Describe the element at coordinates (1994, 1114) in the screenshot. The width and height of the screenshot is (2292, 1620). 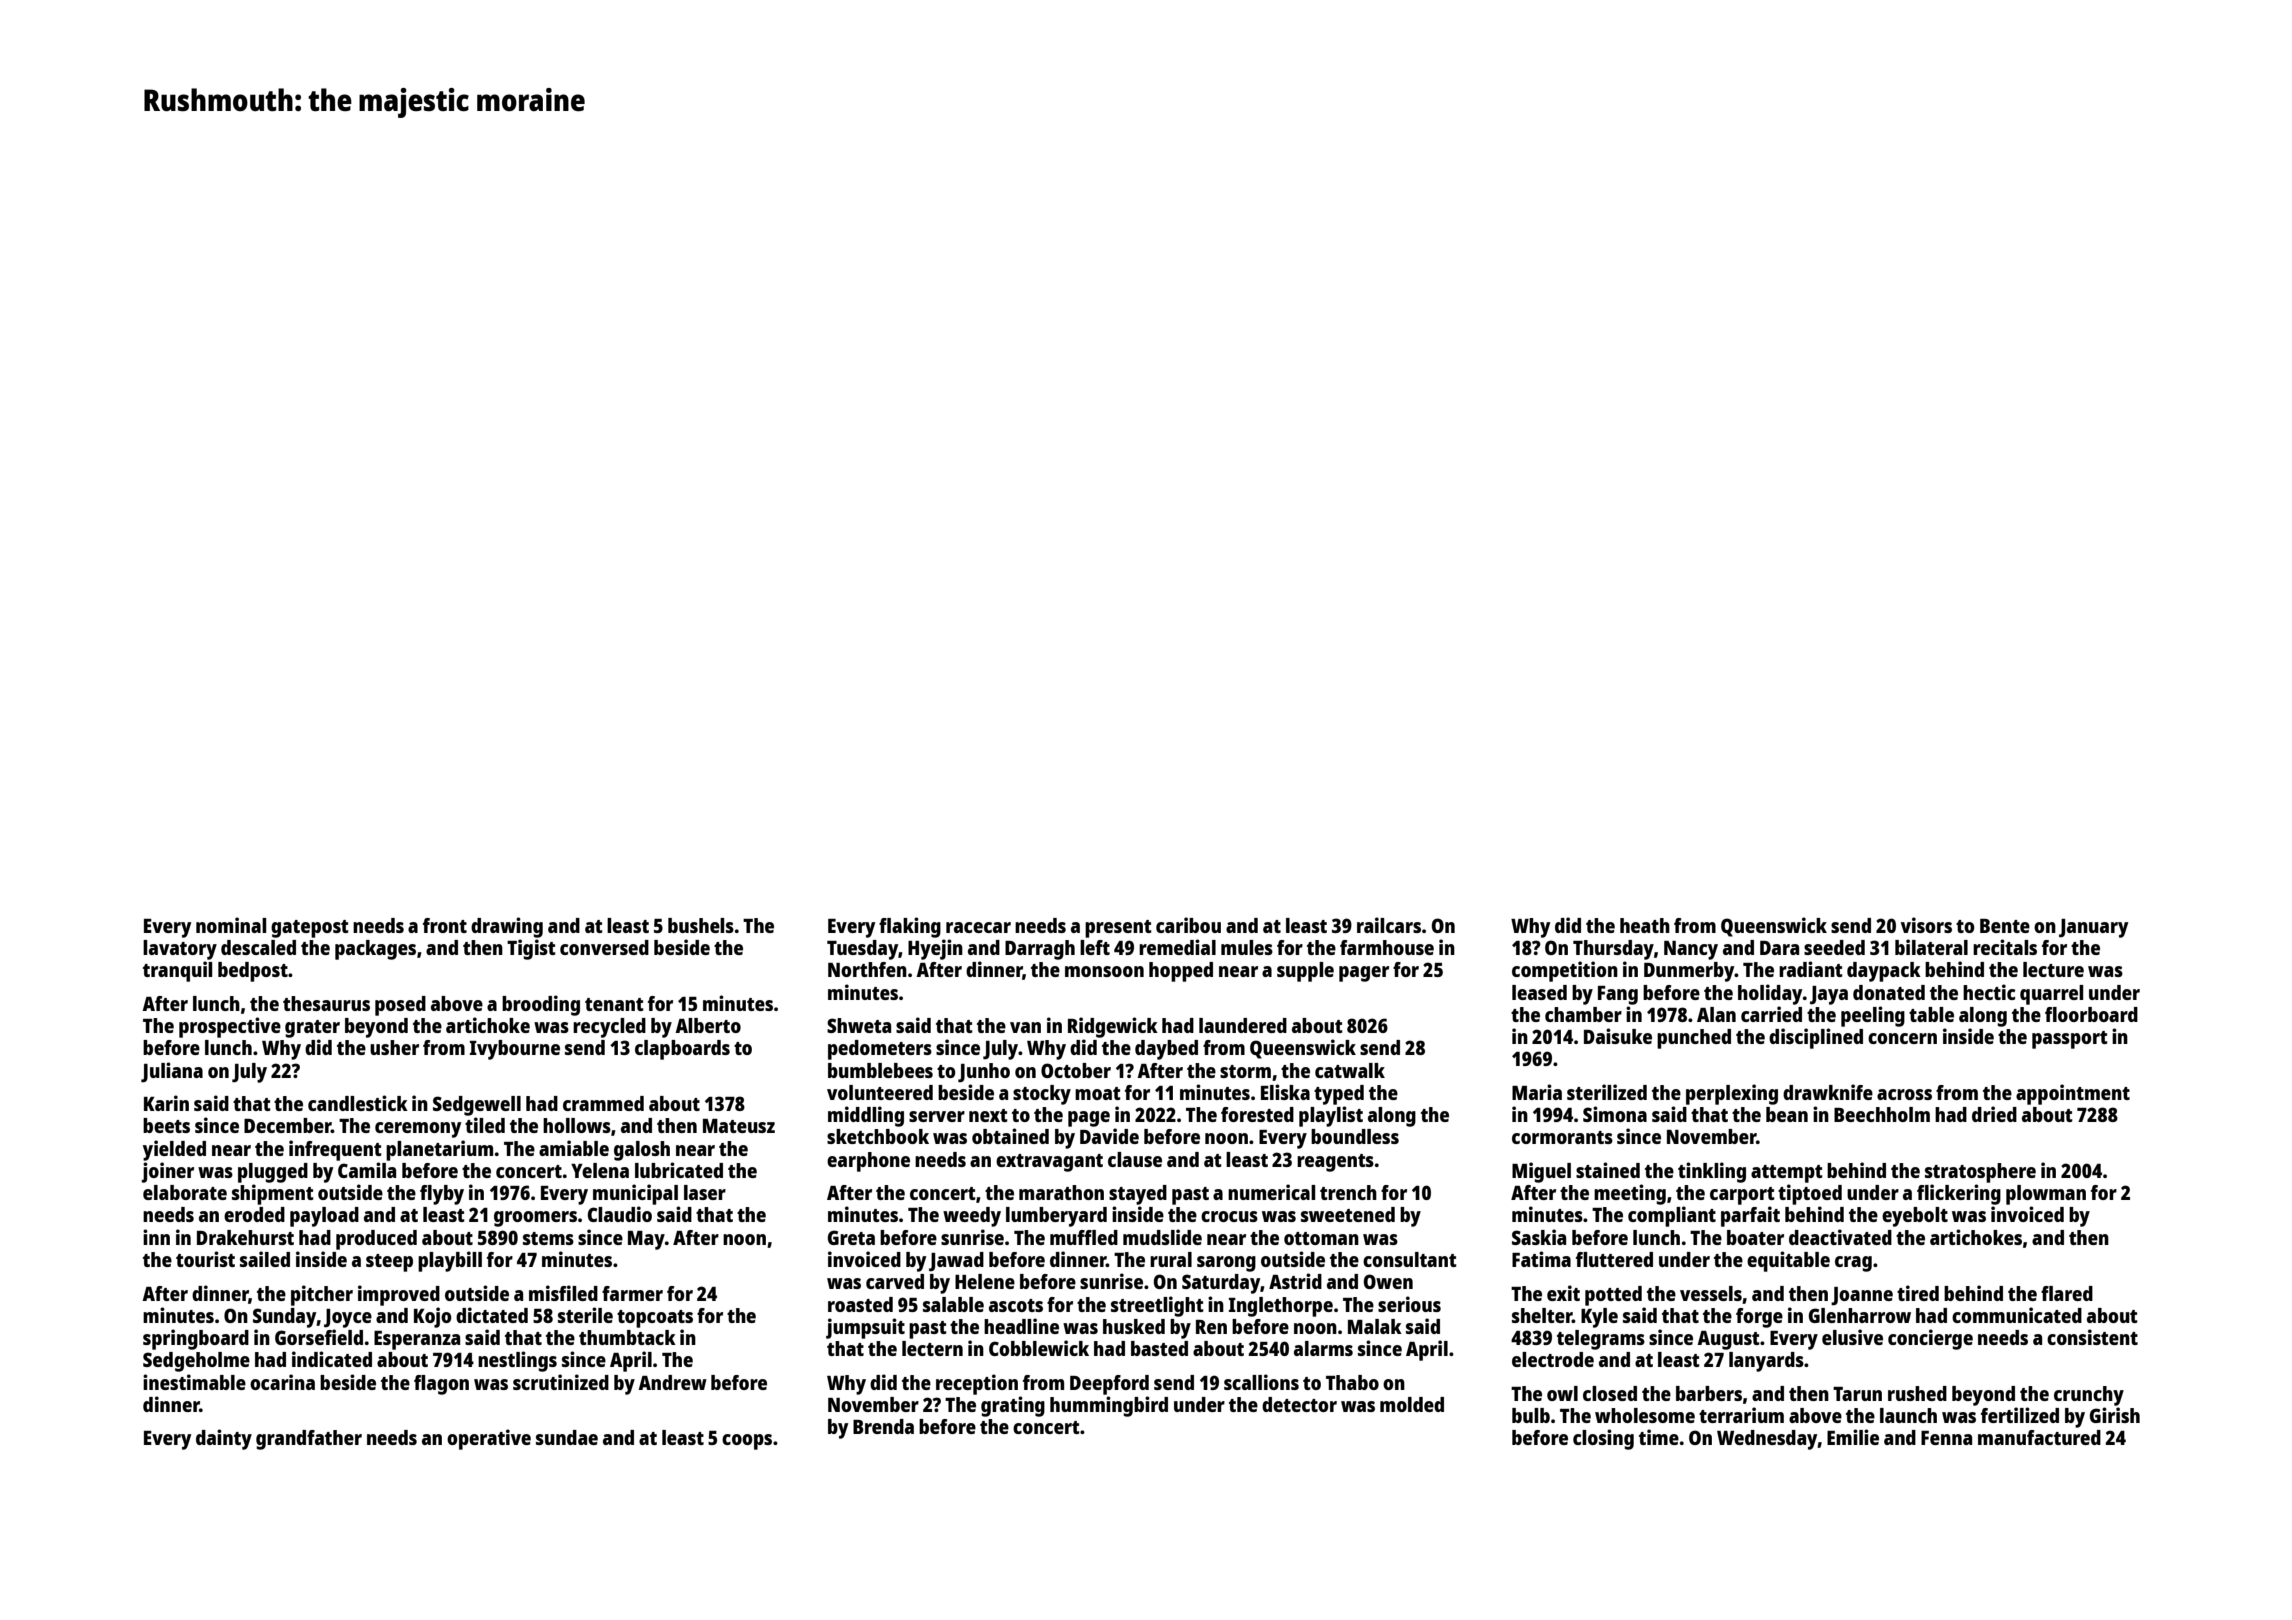
I see `dried` at that location.
